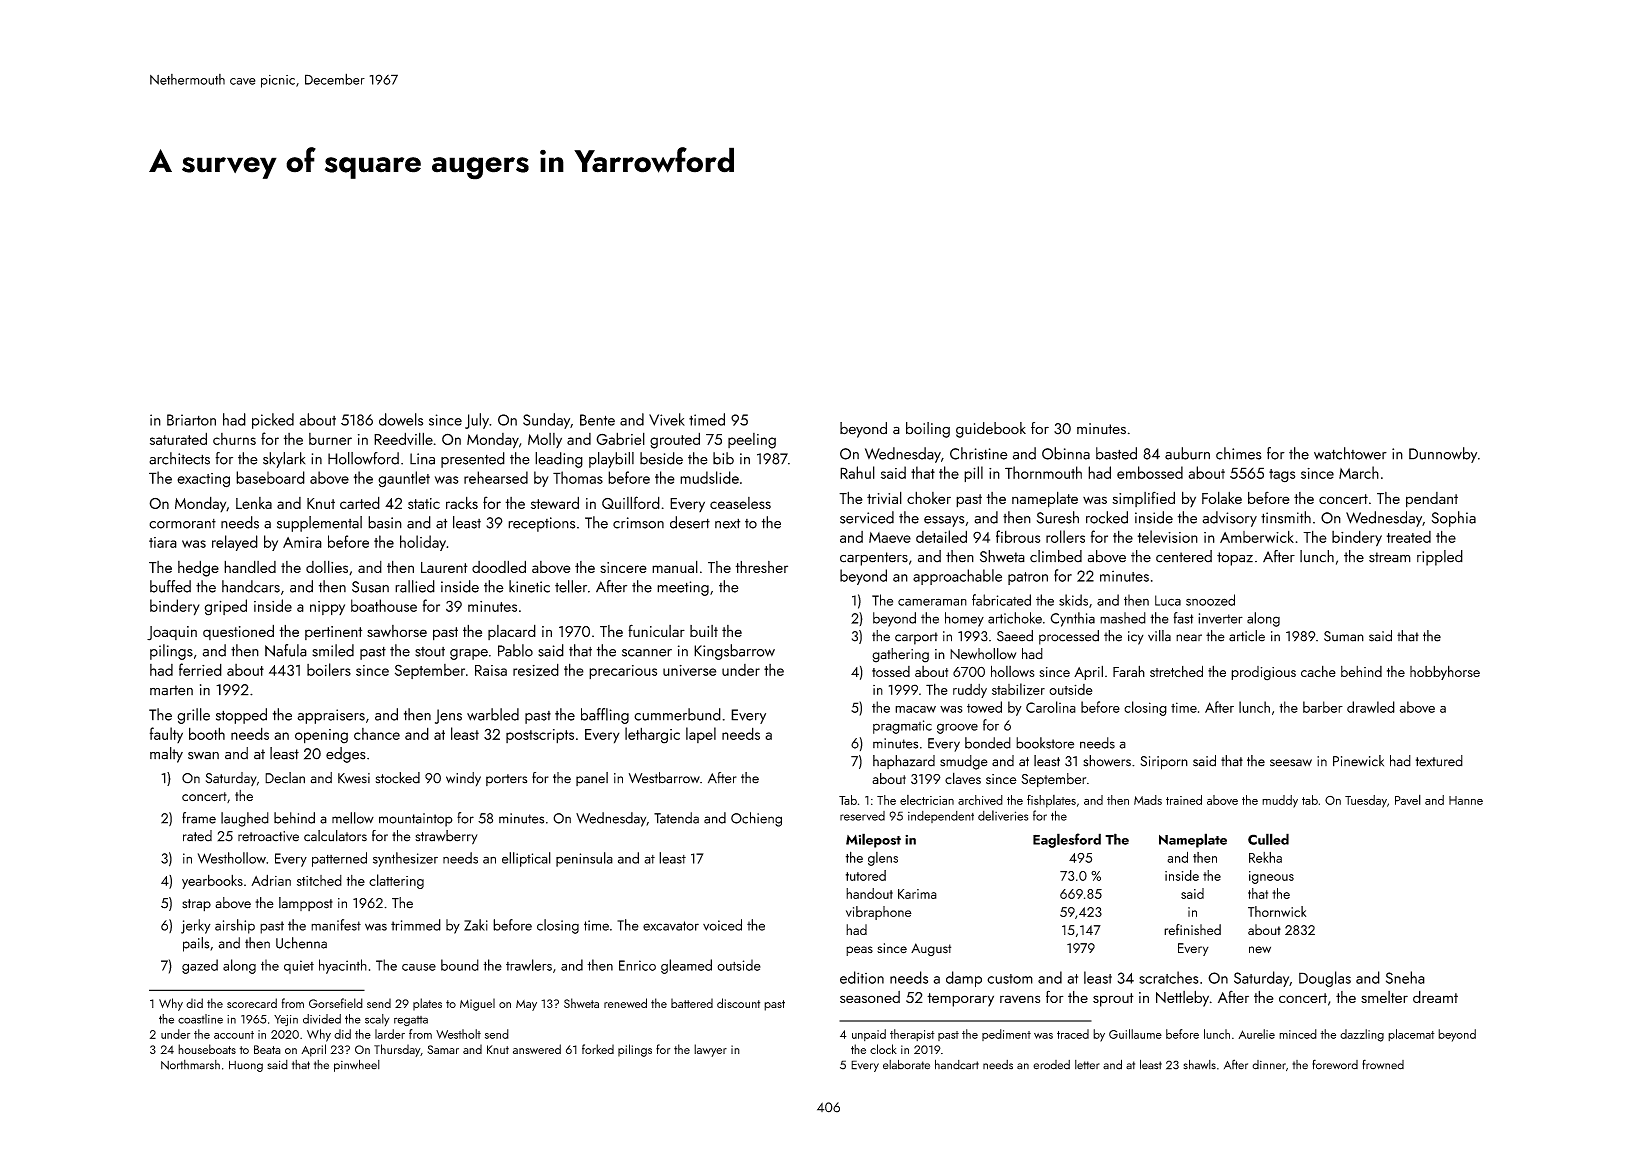 This screenshot has width=1633, height=1155. Describe the element at coordinates (1405, 977) in the screenshot. I see `Sneha` at that location.
